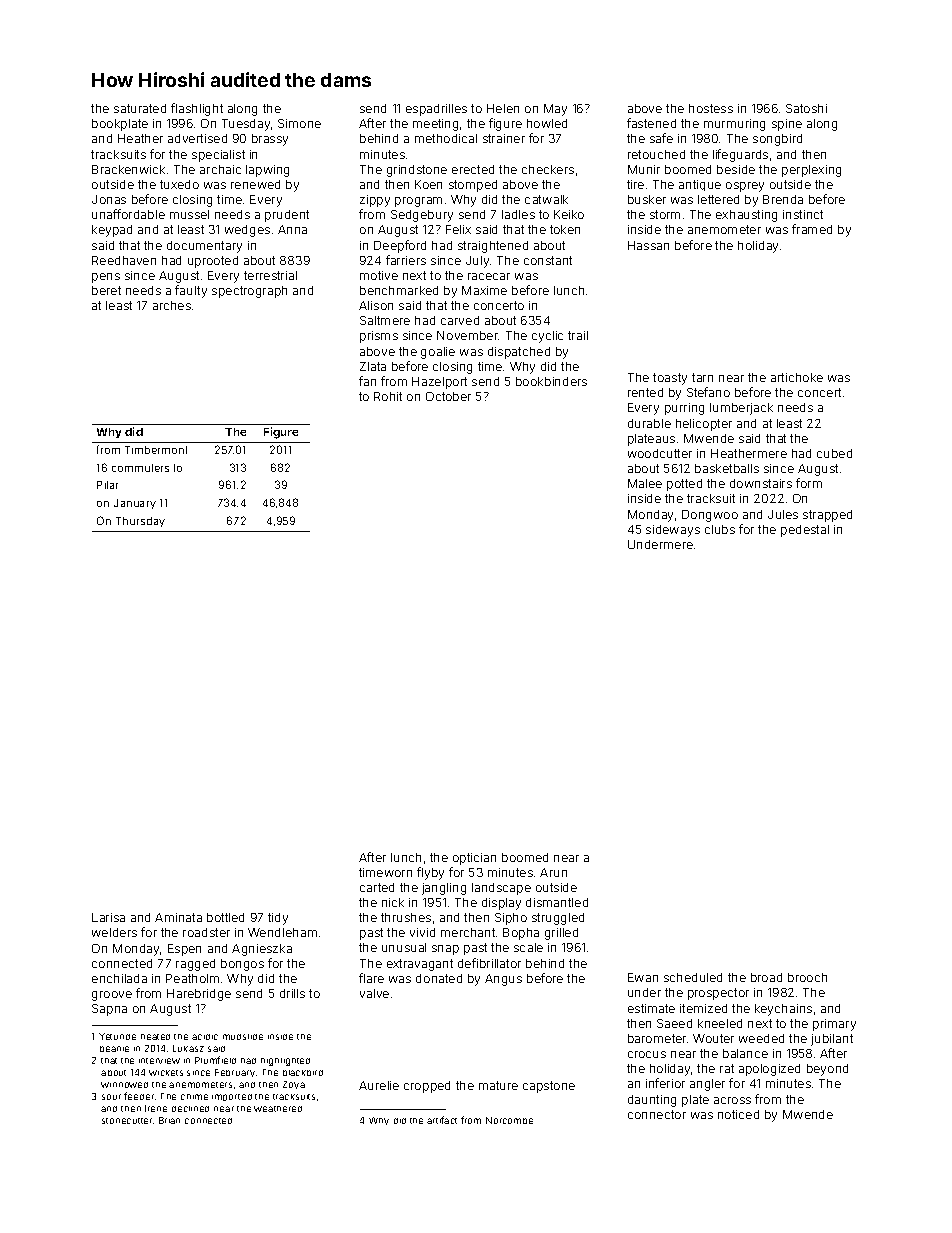 This image has height=1233, width=952. What do you see at coordinates (834, 453) in the image?
I see `cubed` at bounding box center [834, 453].
